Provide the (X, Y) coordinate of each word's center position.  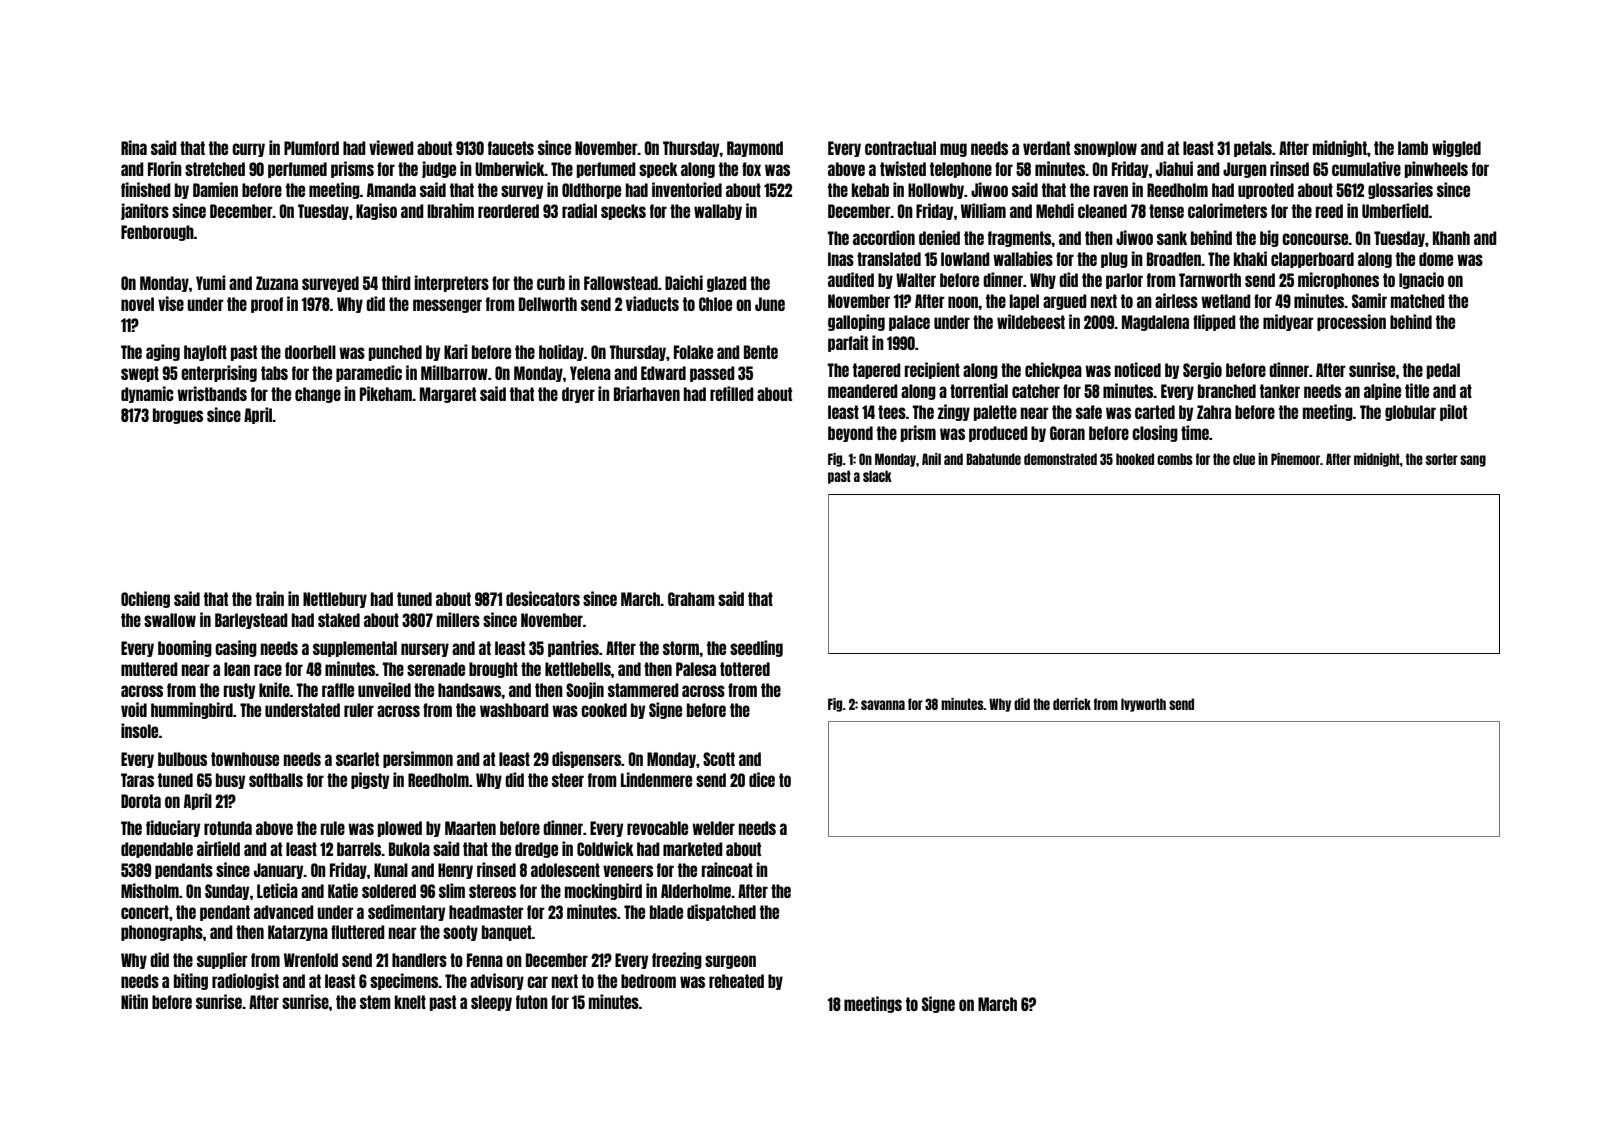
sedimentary (406, 912)
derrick (1072, 704)
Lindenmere (656, 779)
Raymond (755, 149)
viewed (391, 147)
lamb (1413, 148)
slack (877, 476)
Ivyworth (1143, 705)
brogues (178, 416)
